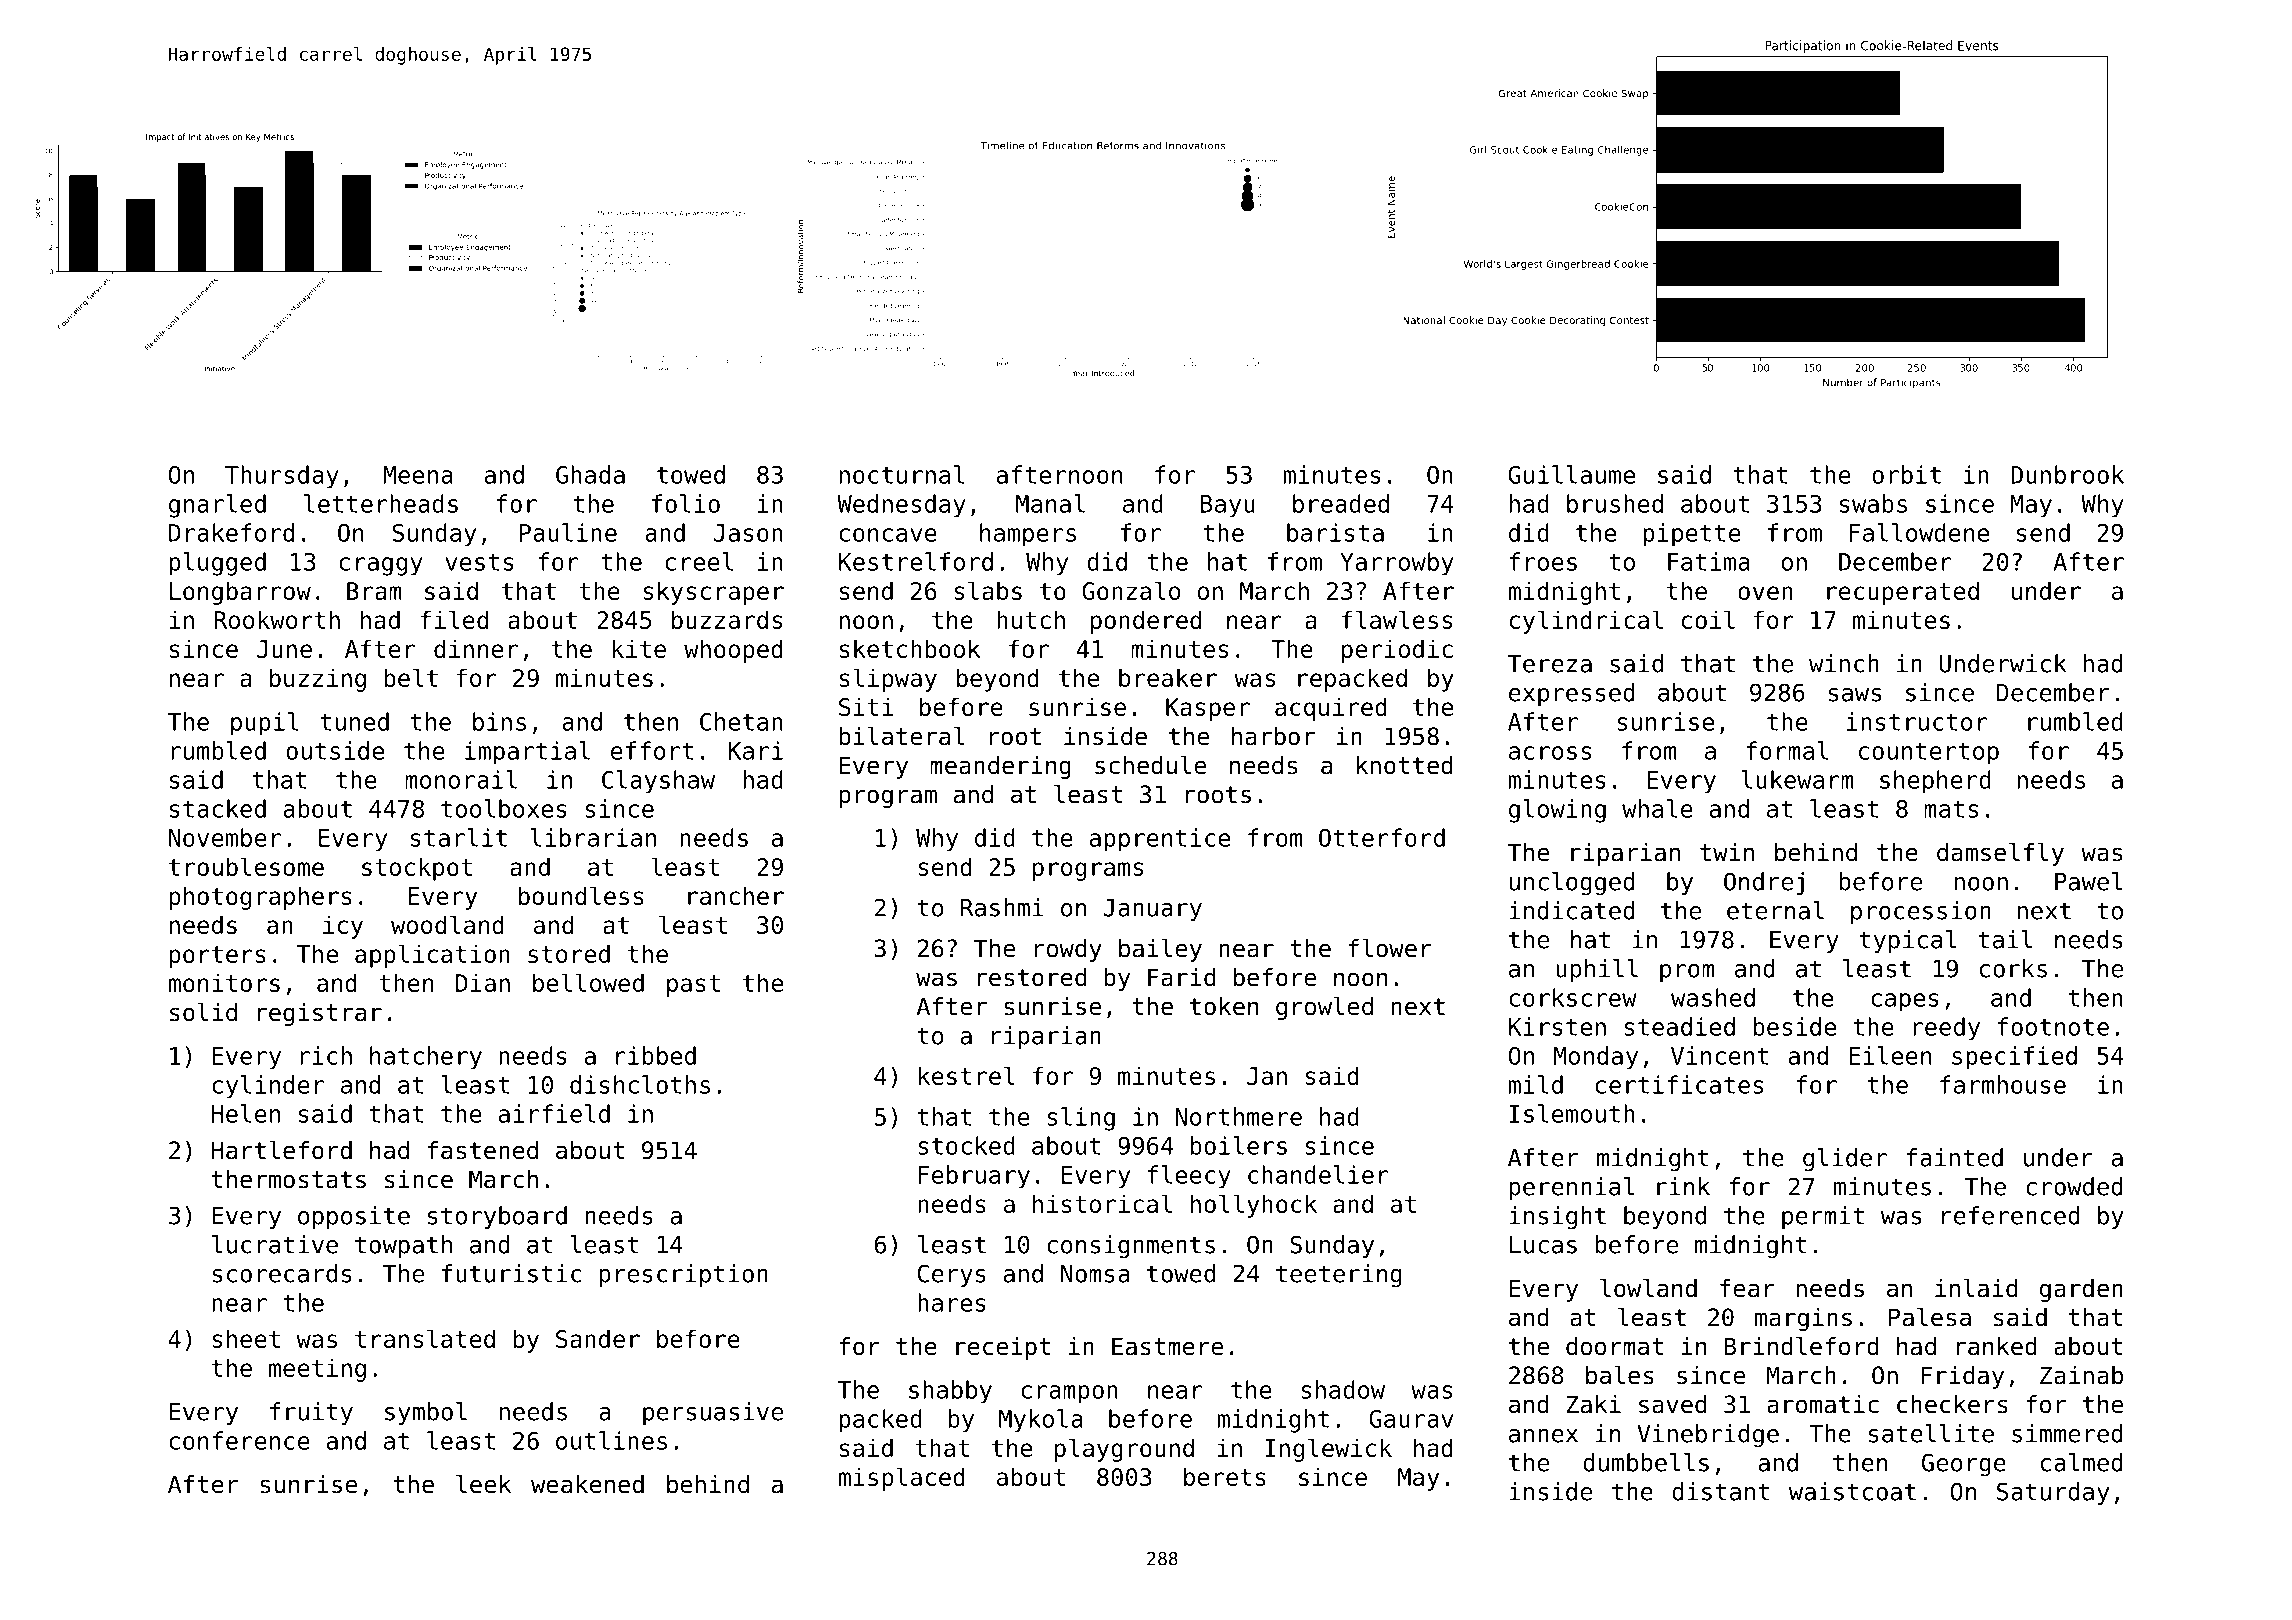 The height and width of the page is (1620, 2292). Describe the element at coordinates (1131, 1247) in the page. I see `consignments` at that location.
